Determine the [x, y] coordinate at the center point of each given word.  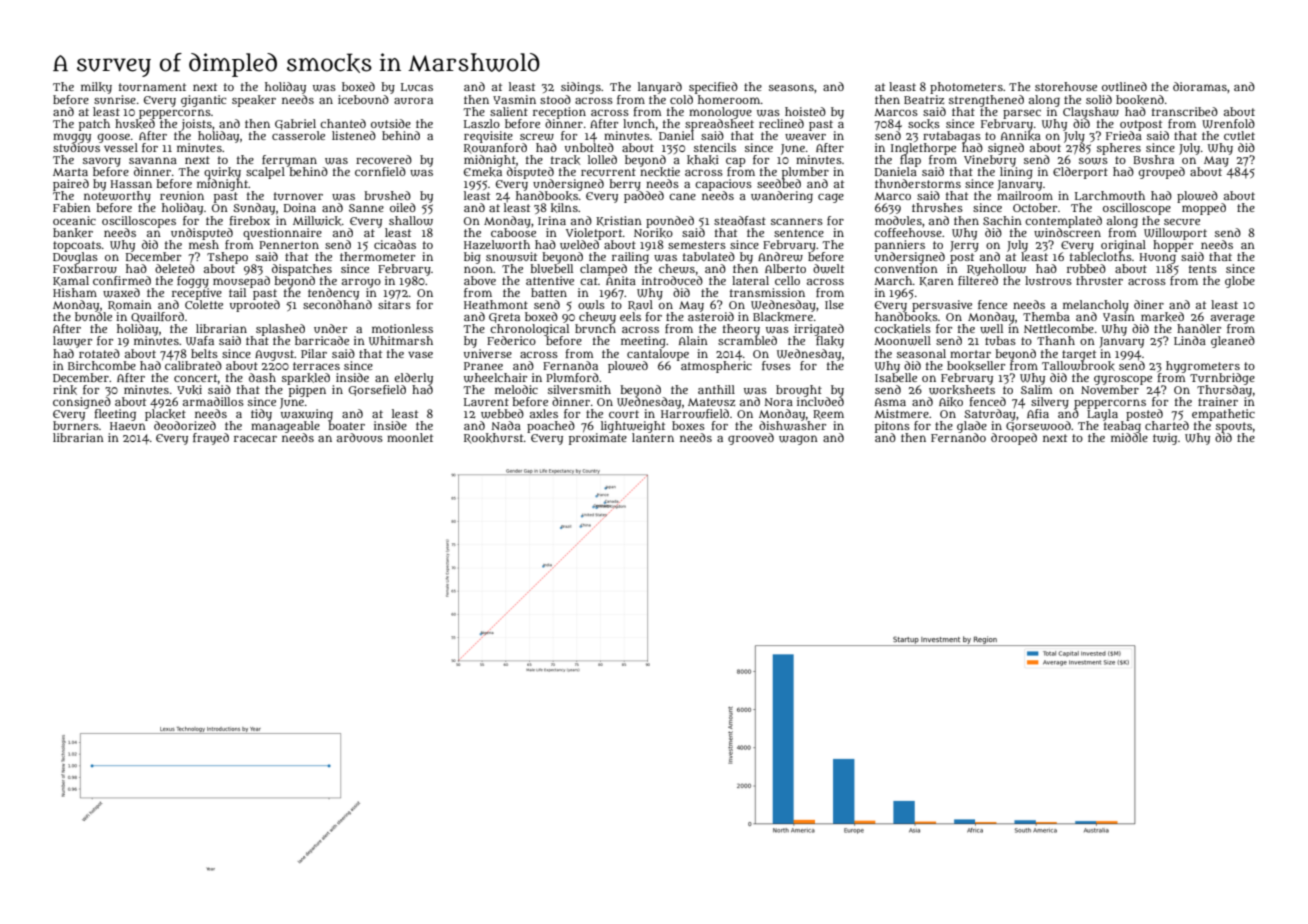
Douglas [75, 258]
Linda [1190, 340]
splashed [280, 330]
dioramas [1200, 86]
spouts [1234, 427]
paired [71, 185]
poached [551, 427]
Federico [511, 340]
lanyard [660, 88]
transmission [767, 292]
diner [1149, 304]
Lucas [417, 87]
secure [1182, 222]
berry [625, 185]
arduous [360, 437]
